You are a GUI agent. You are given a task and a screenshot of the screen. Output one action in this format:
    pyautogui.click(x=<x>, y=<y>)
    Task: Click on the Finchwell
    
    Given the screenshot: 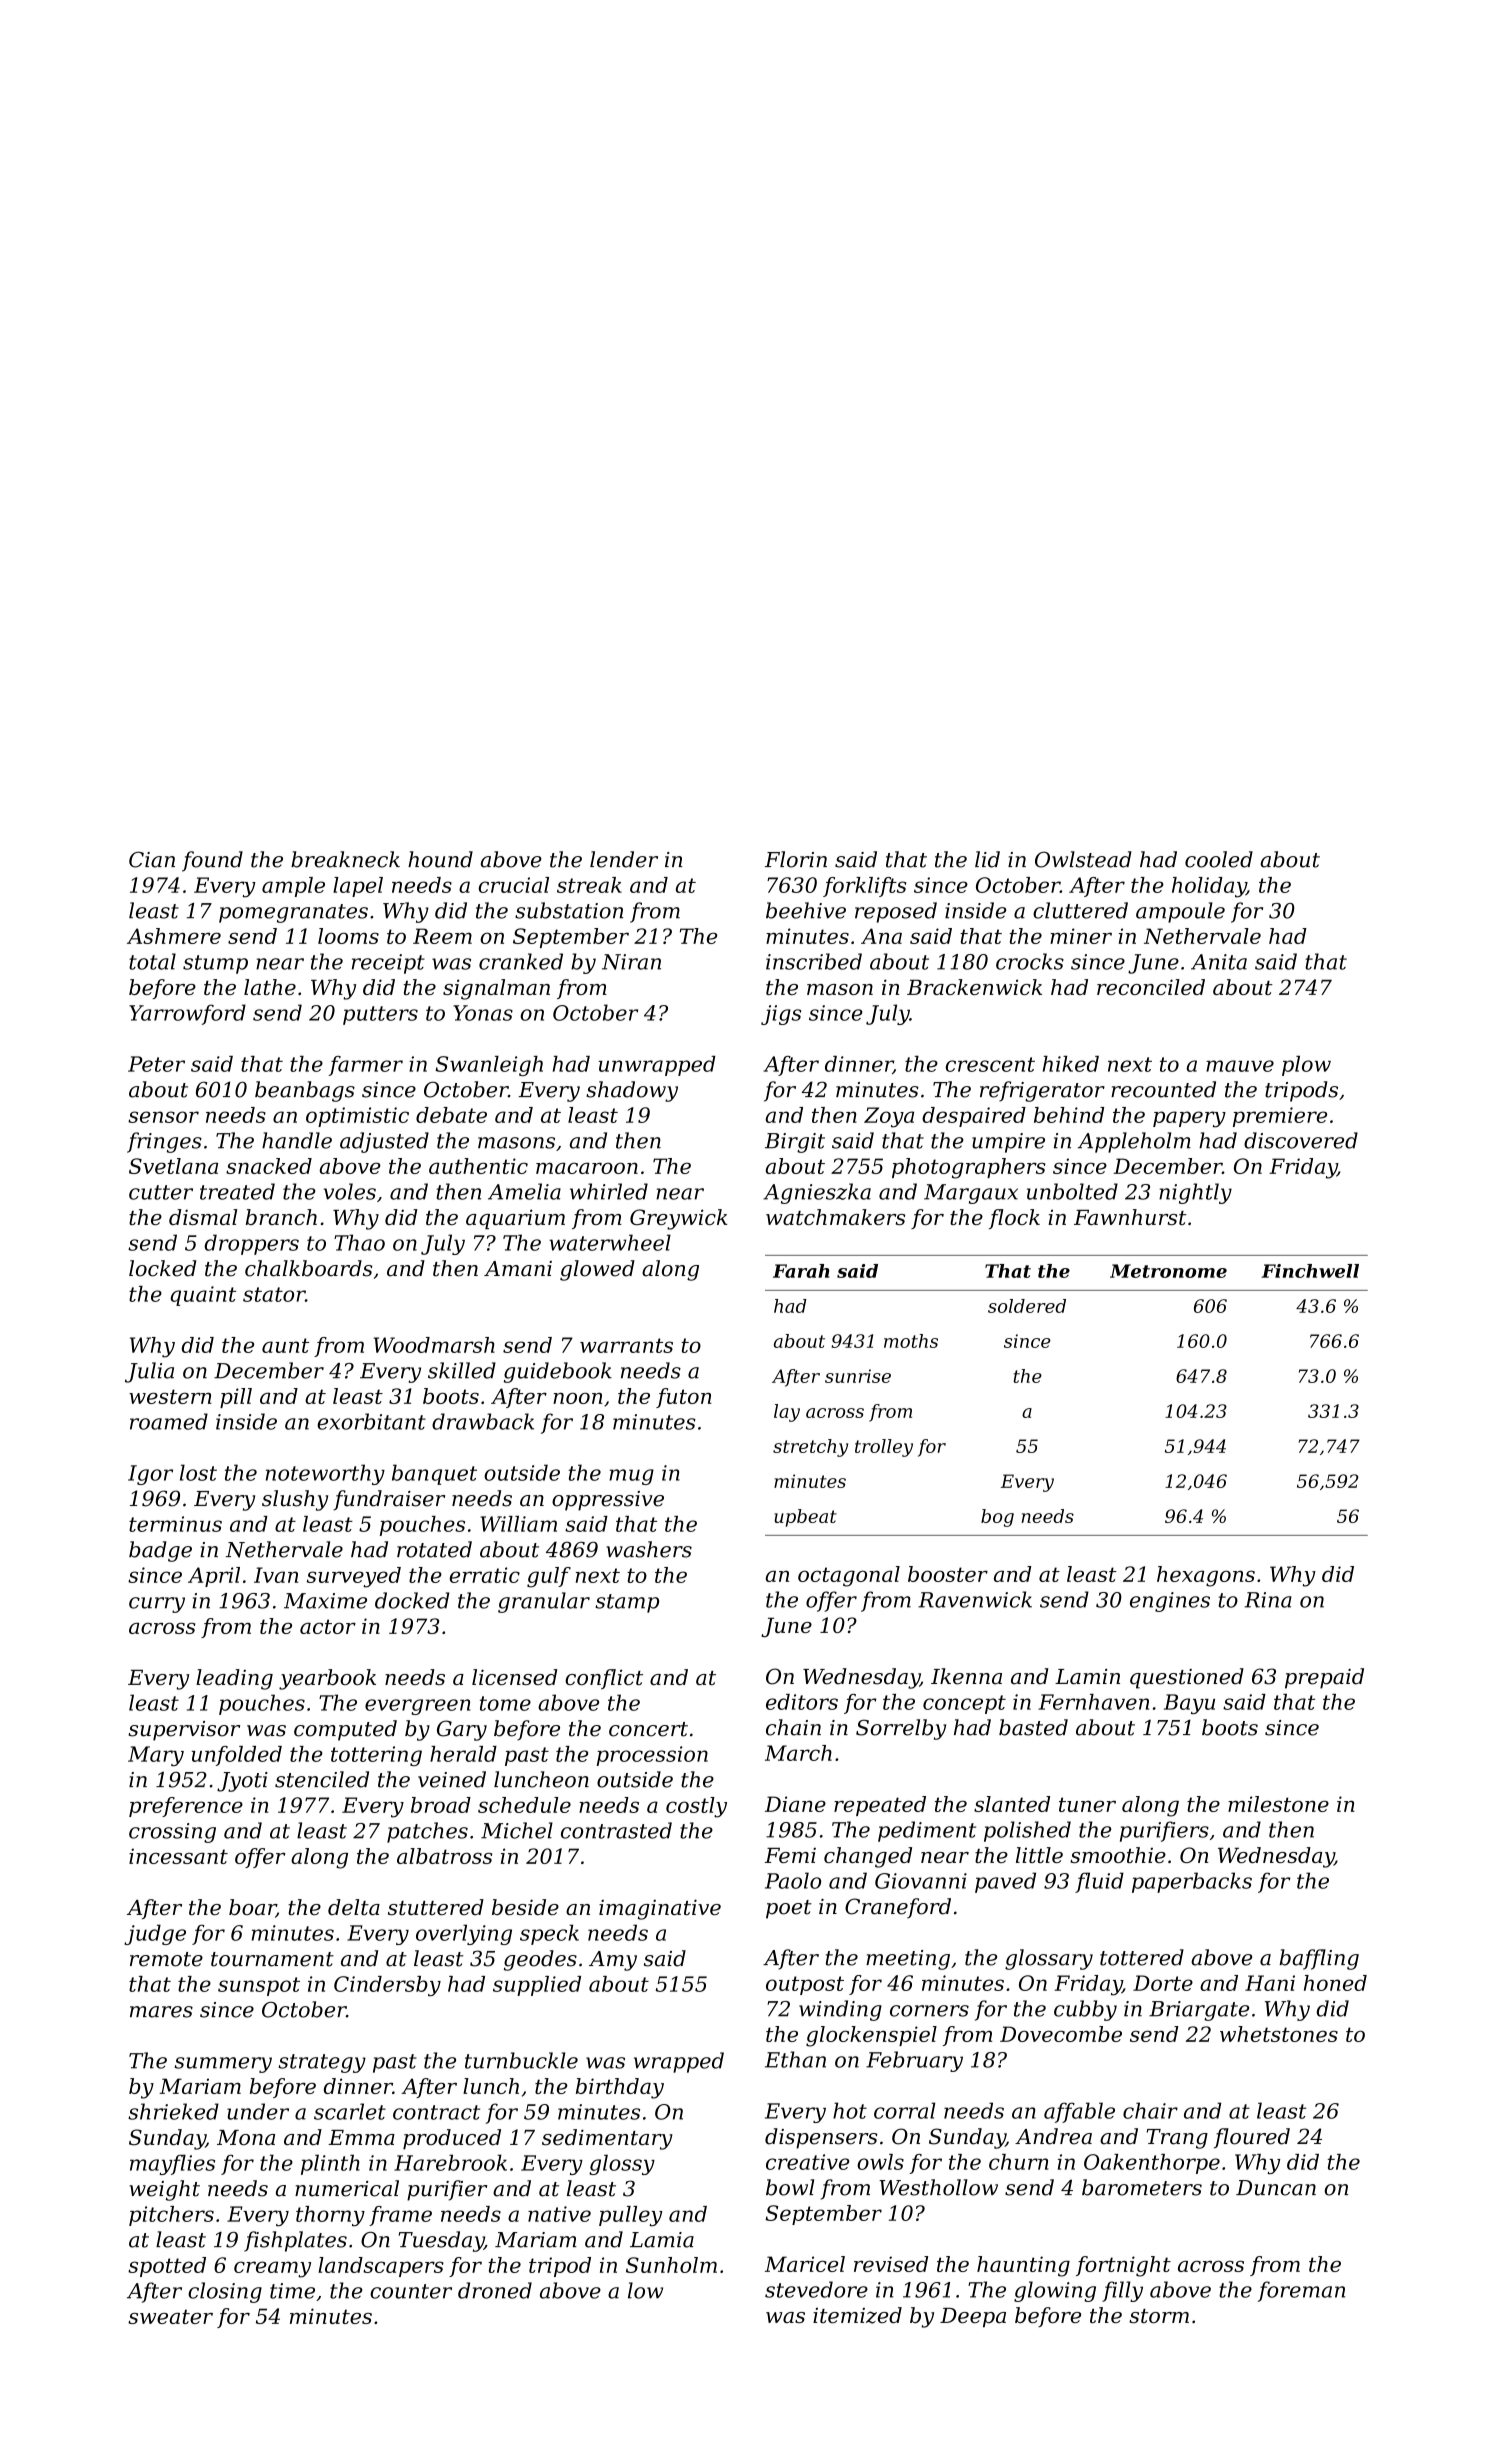 What is the action you would take?
    pyautogui.click(x=1310, y=1271)
